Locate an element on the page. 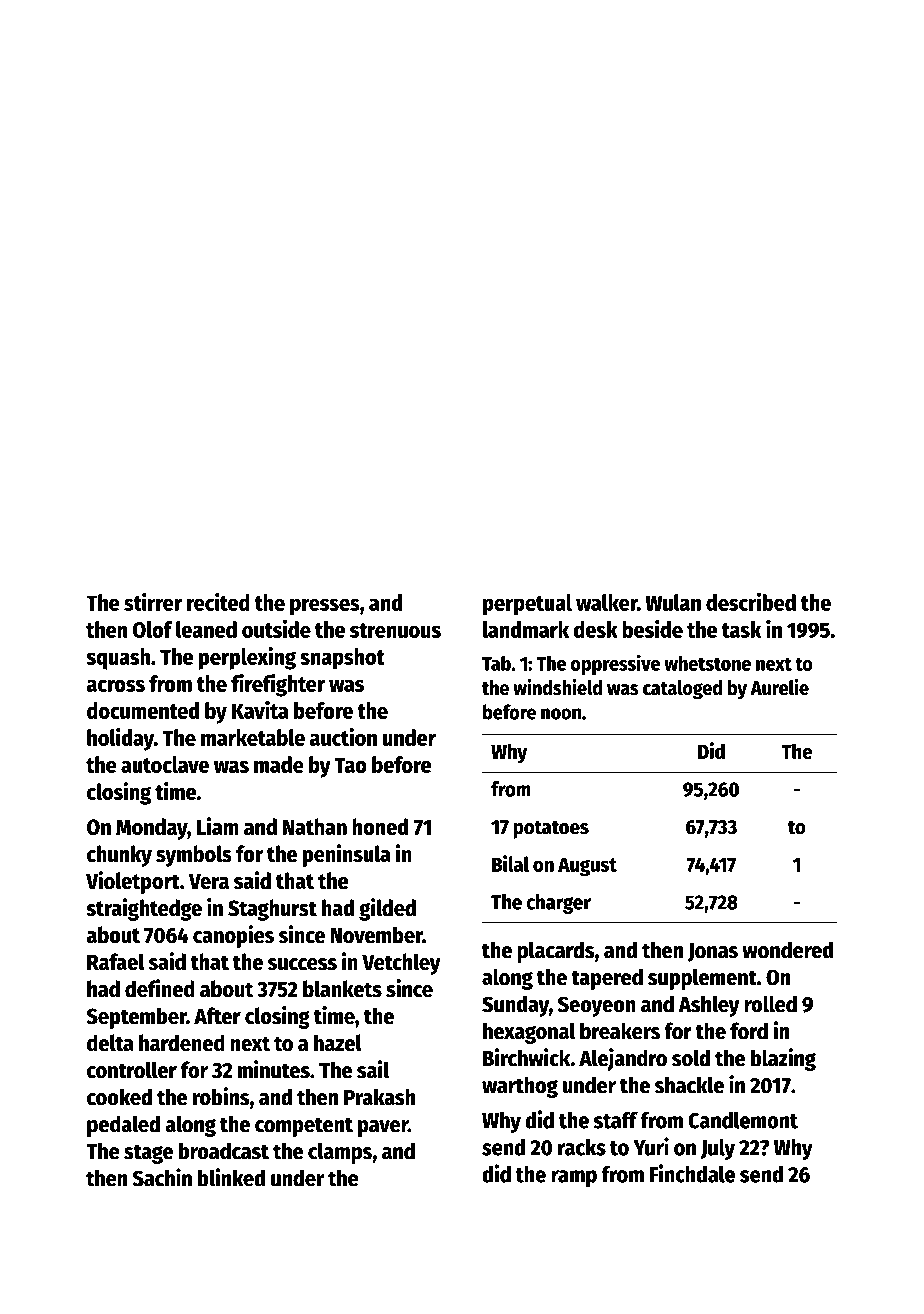 The image size is (924, 1314). potatoes is located at coordinates (551, 829).
